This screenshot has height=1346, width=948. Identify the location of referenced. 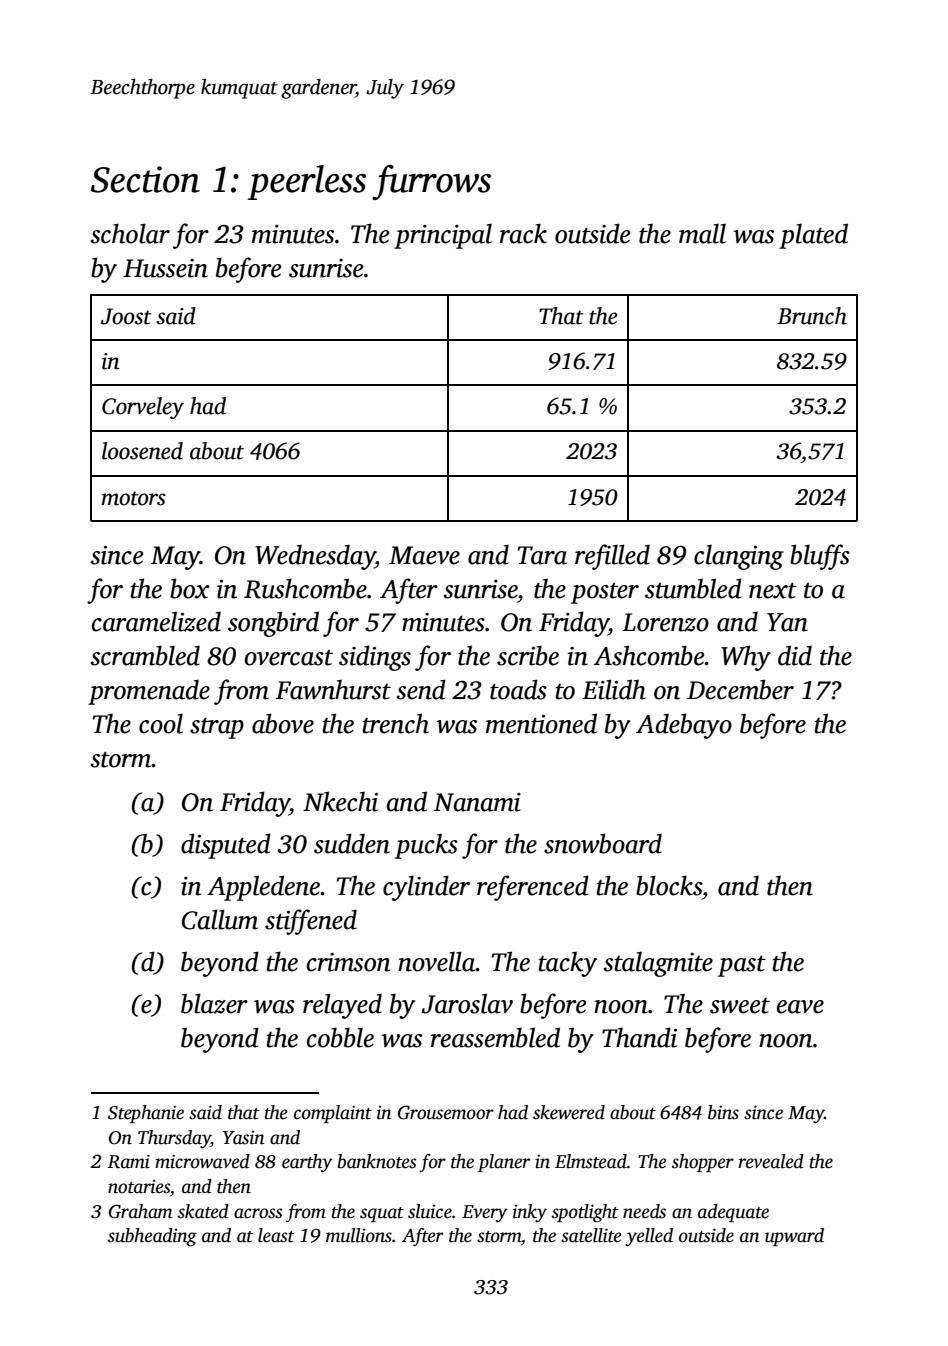
(533, 888).
